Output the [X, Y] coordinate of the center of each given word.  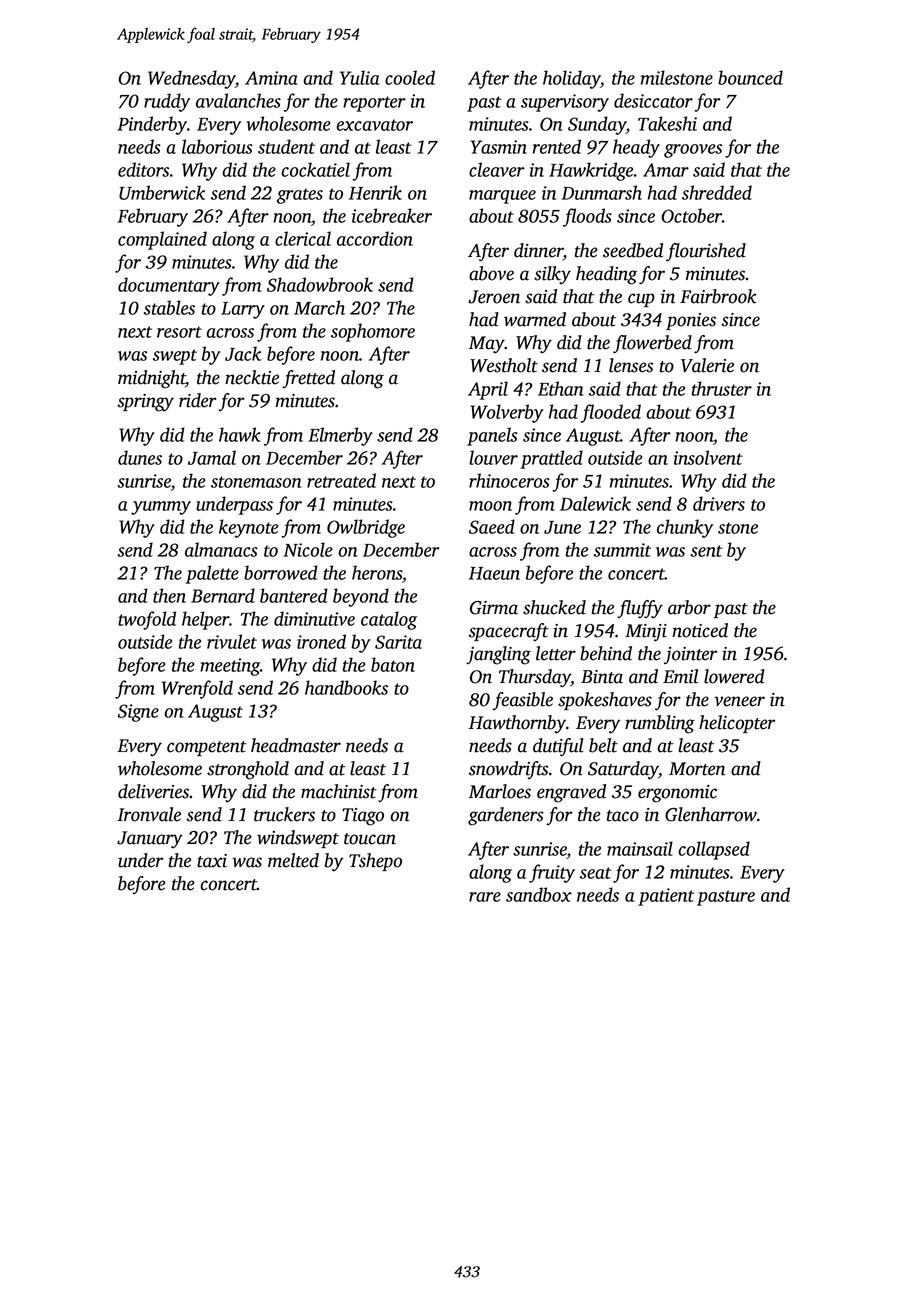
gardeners [506, 816]
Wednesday [191, 79]
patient [666, 897]
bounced [750, 77]
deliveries [153, 791]
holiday [571, 79]
